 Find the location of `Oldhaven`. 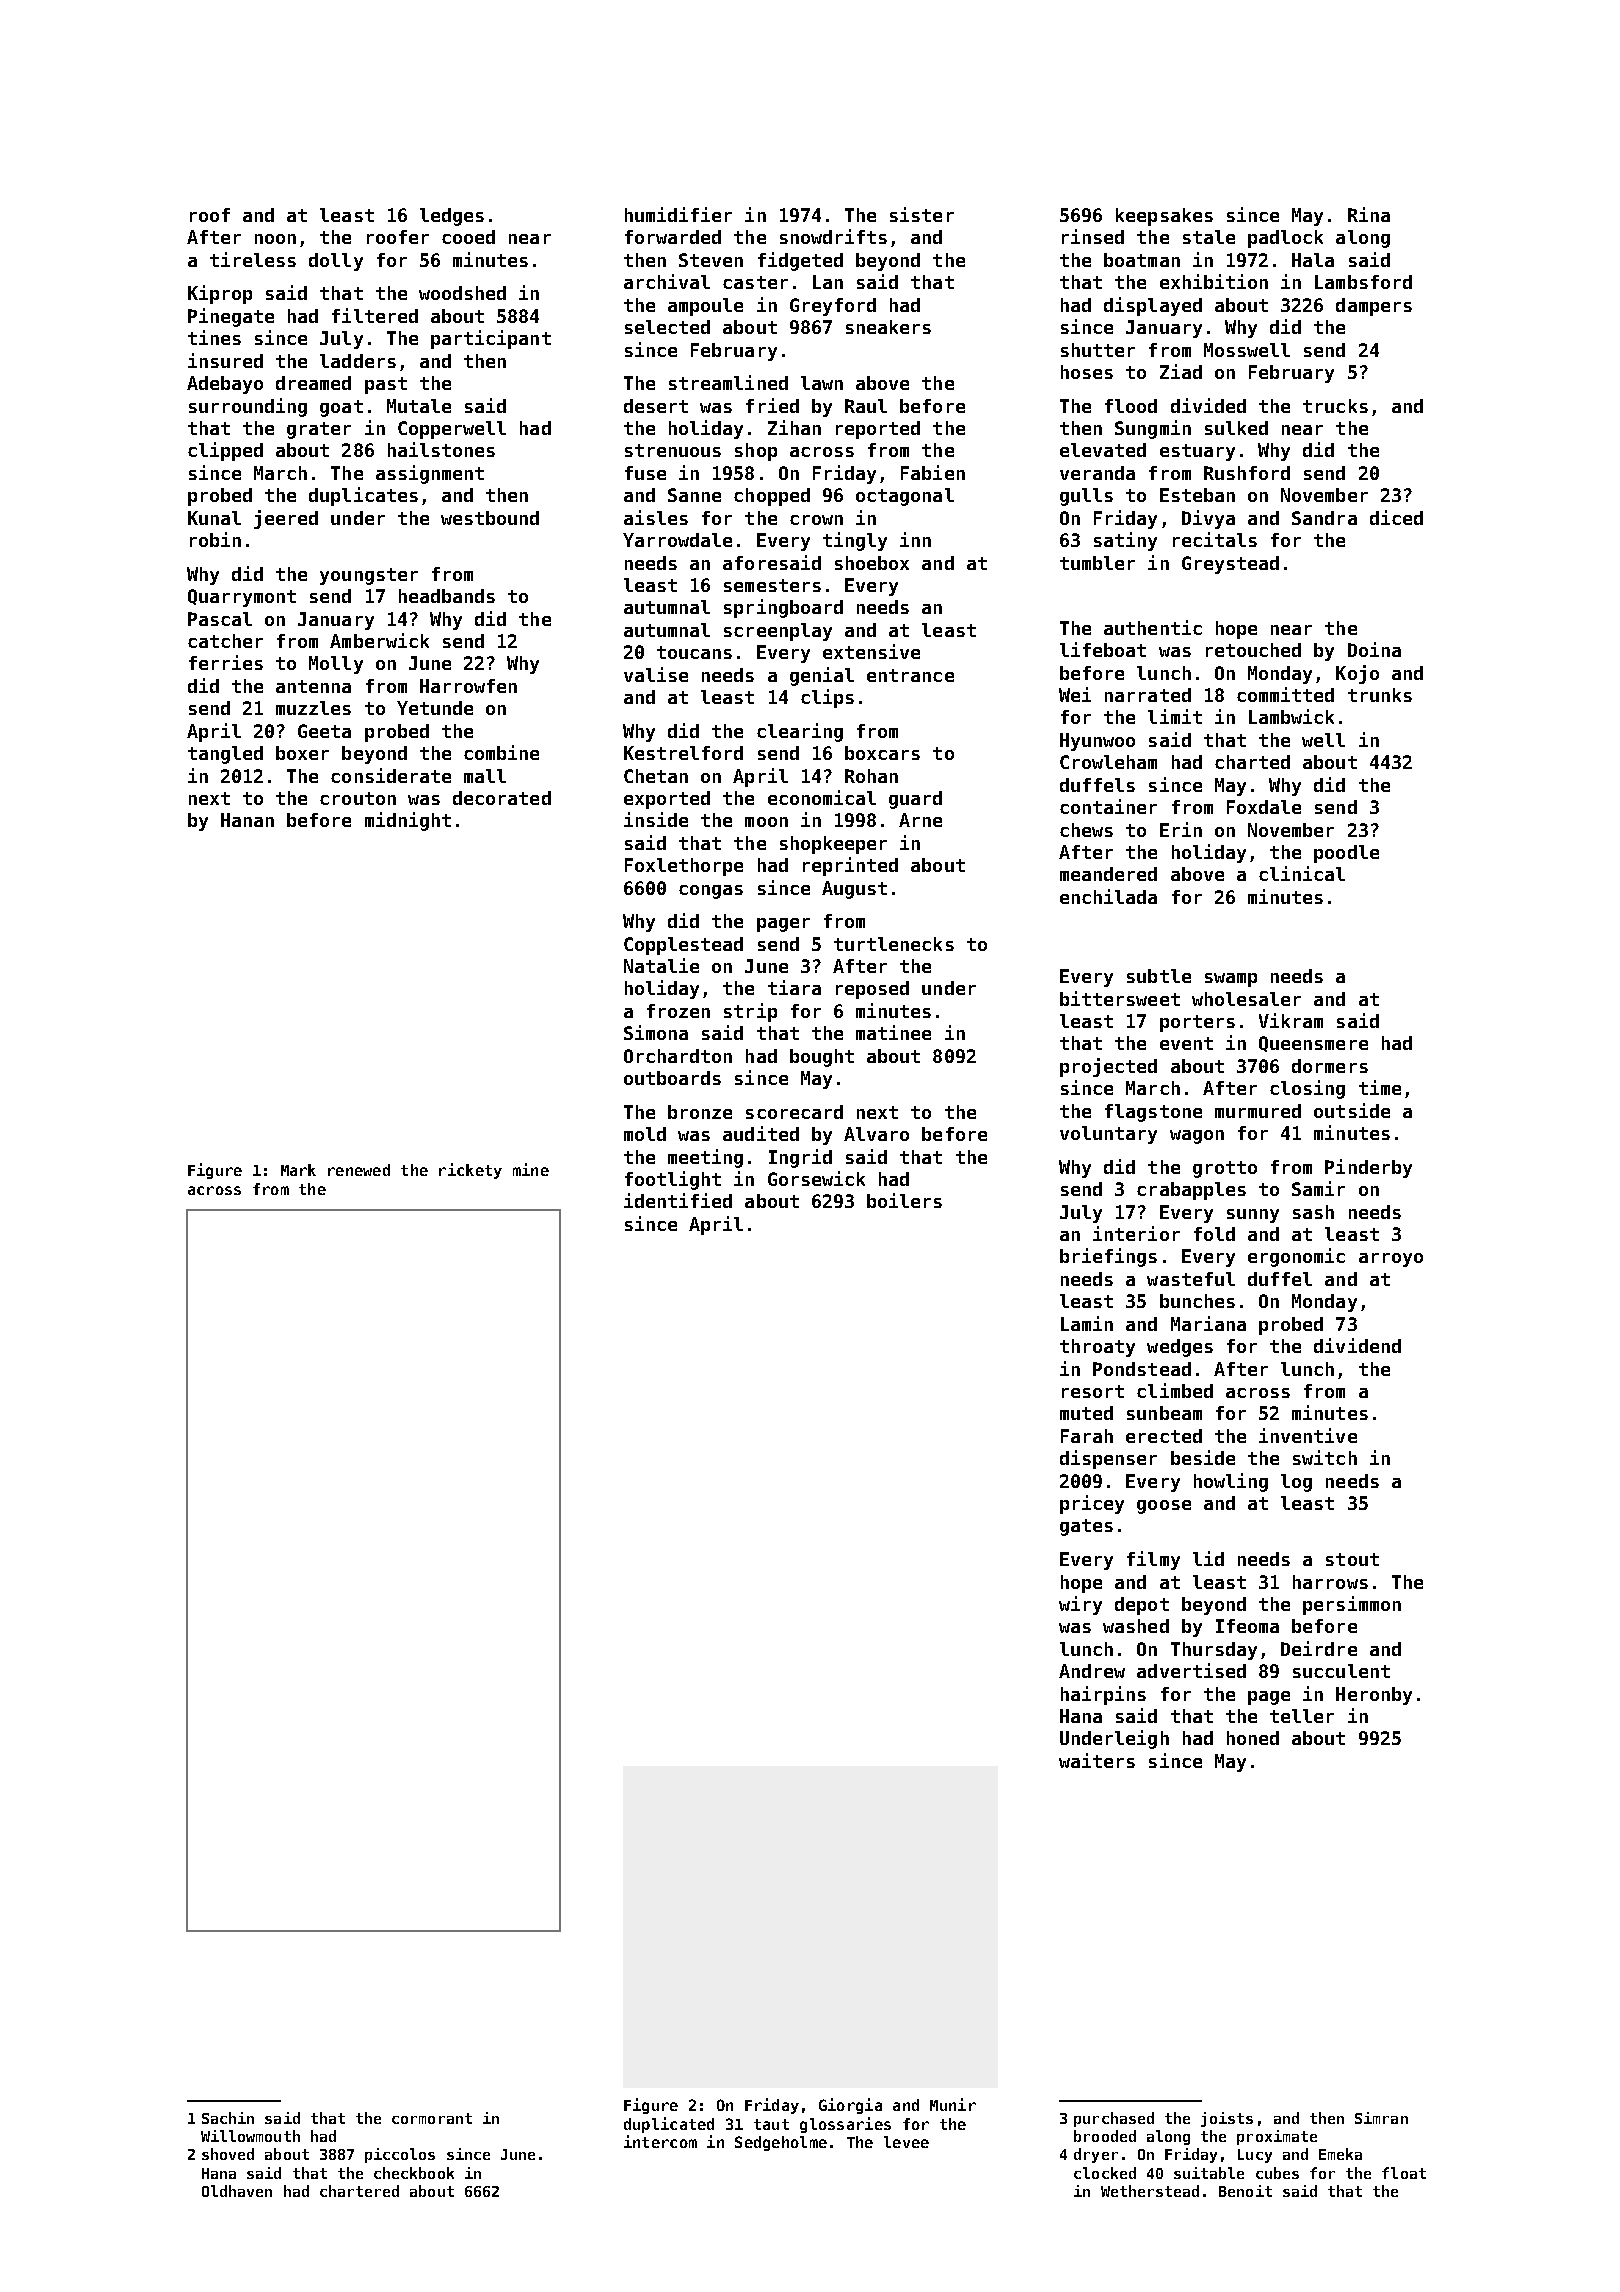

Oldhaven is located at coordinates (237, 2191).
